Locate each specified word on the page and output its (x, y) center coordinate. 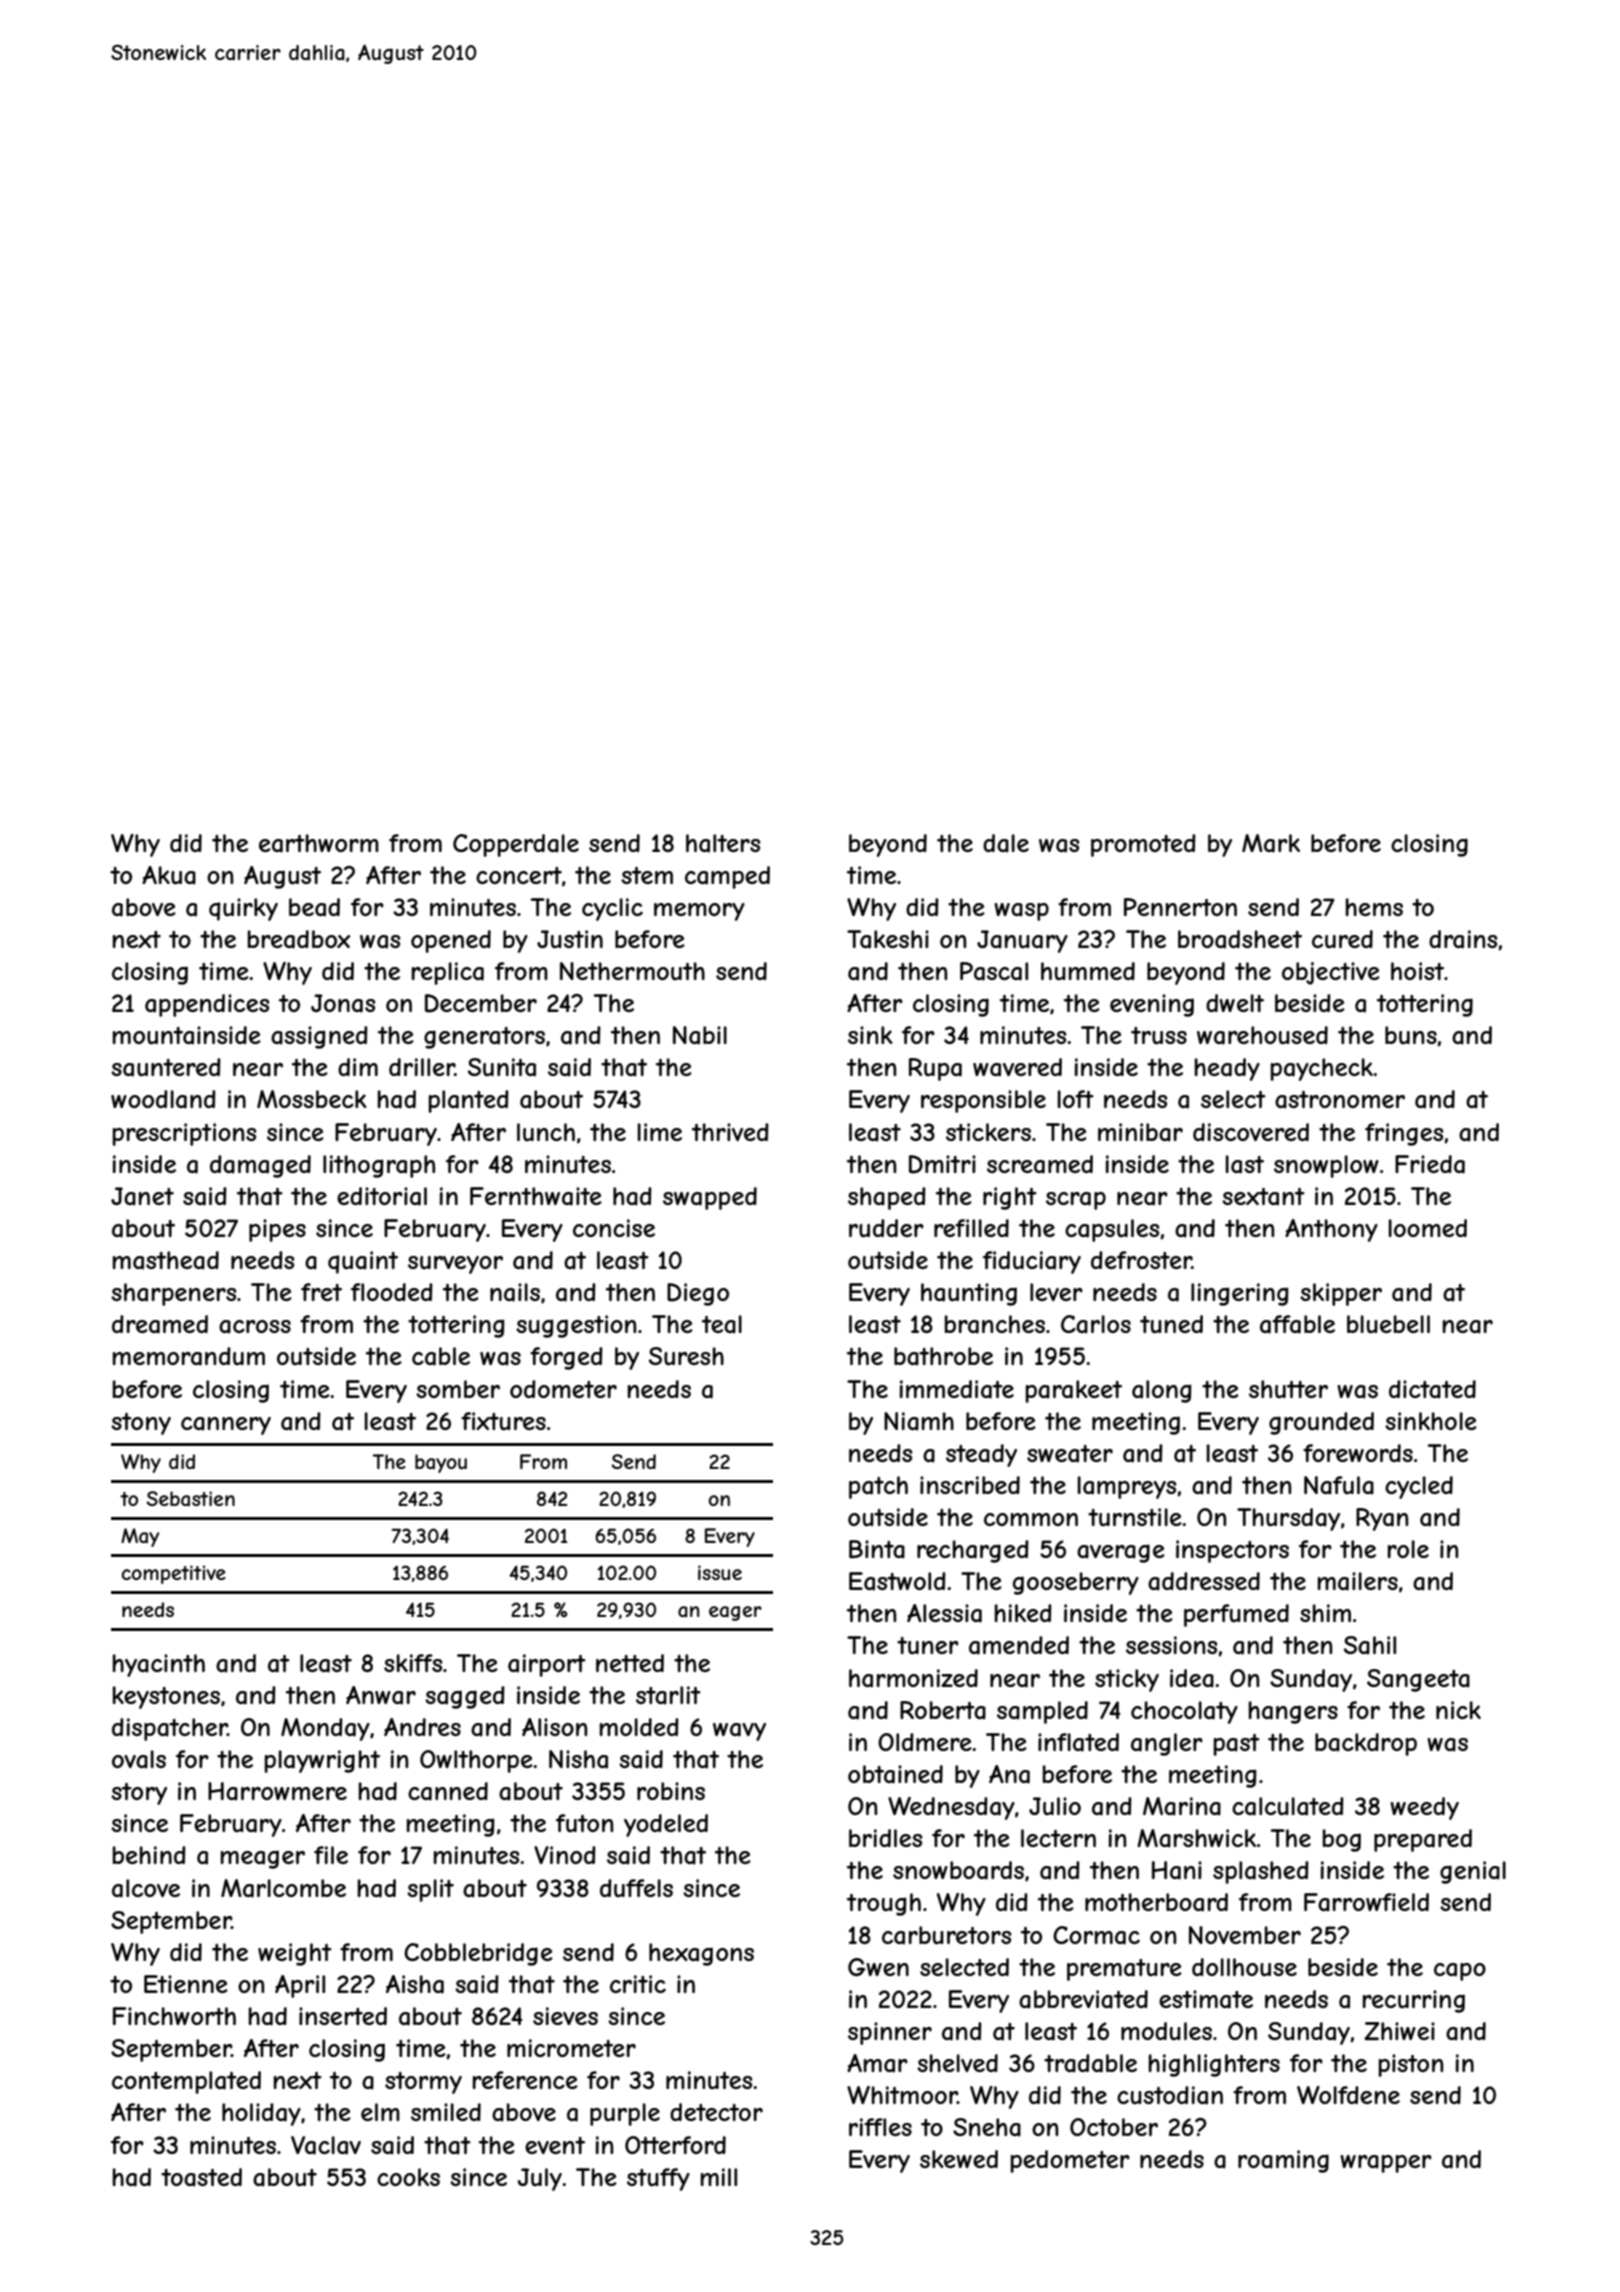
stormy (423, 2083)
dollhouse (1244, 1967)
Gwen (878, 1967)
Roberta (943, 1710)
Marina (1182, 1806)
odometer (563, 1389)
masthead (166, 1260)
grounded (1321, 1423)
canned (448, 1791)
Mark (1271, 843)
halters (723, 843)
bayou (441, 1463)
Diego (698, 1294)
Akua (169, 875)
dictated (1432, 1389)
